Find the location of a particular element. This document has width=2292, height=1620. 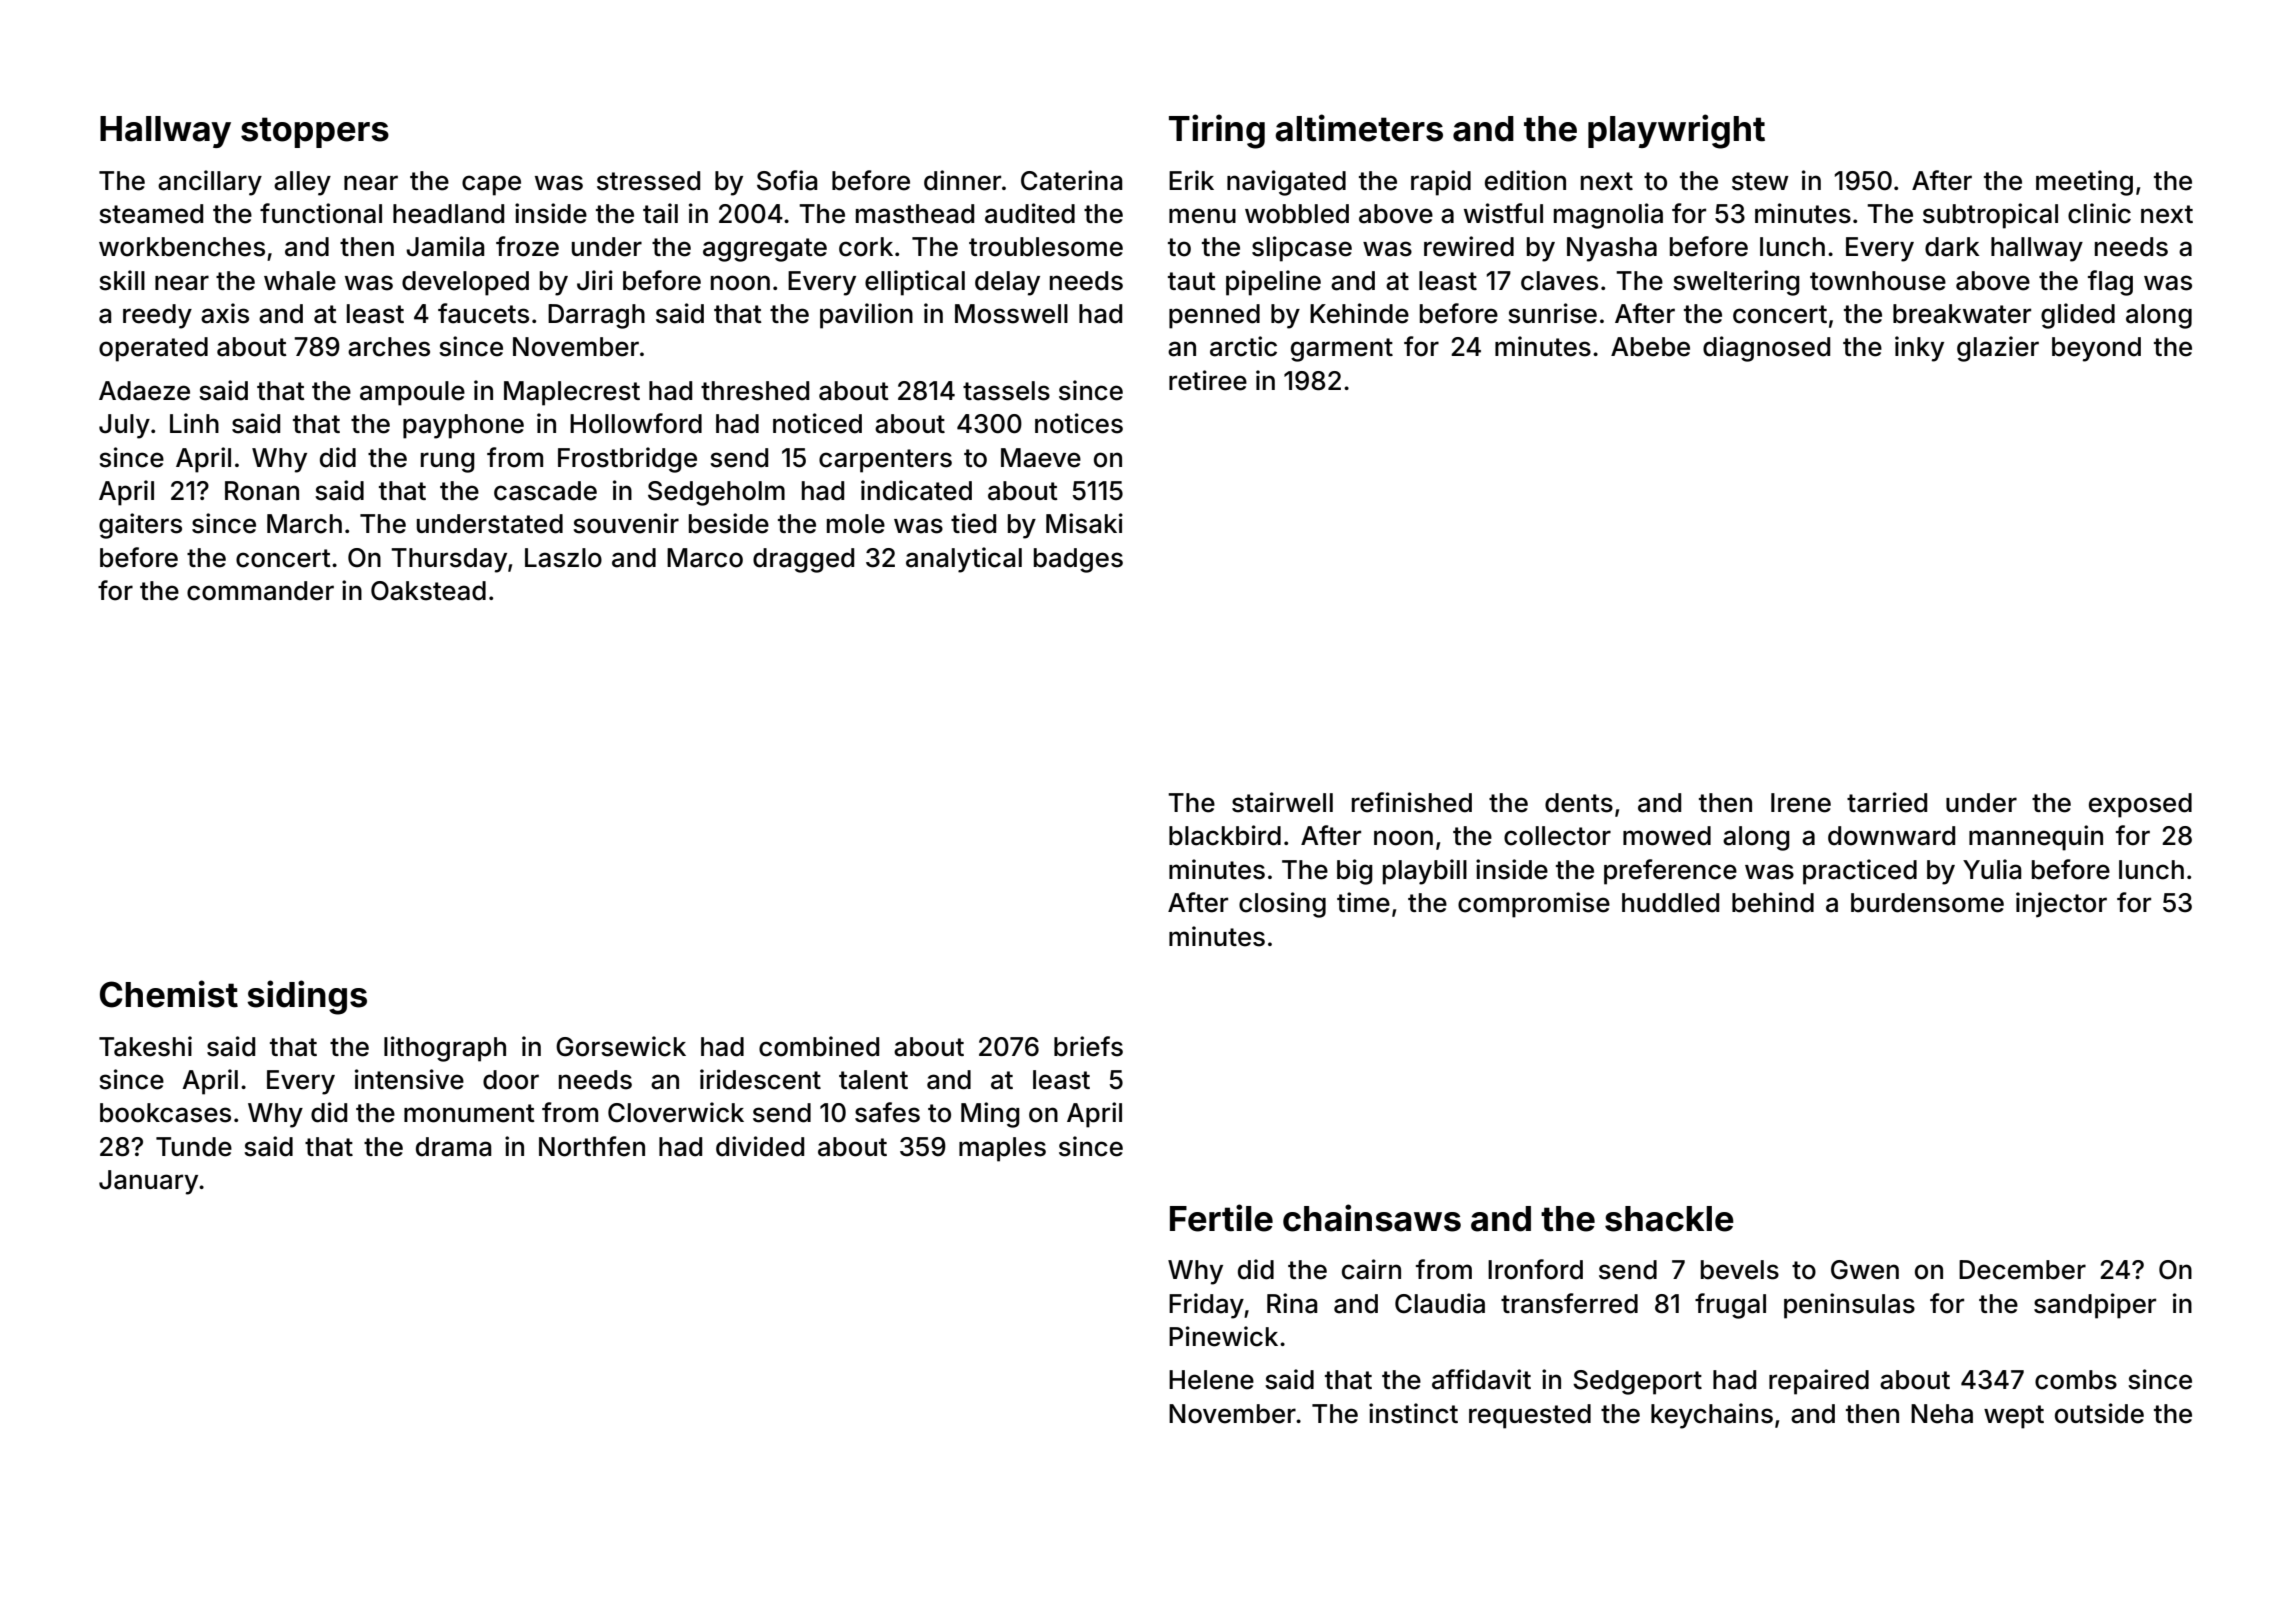

January is located at coordinates (148, 1182).
